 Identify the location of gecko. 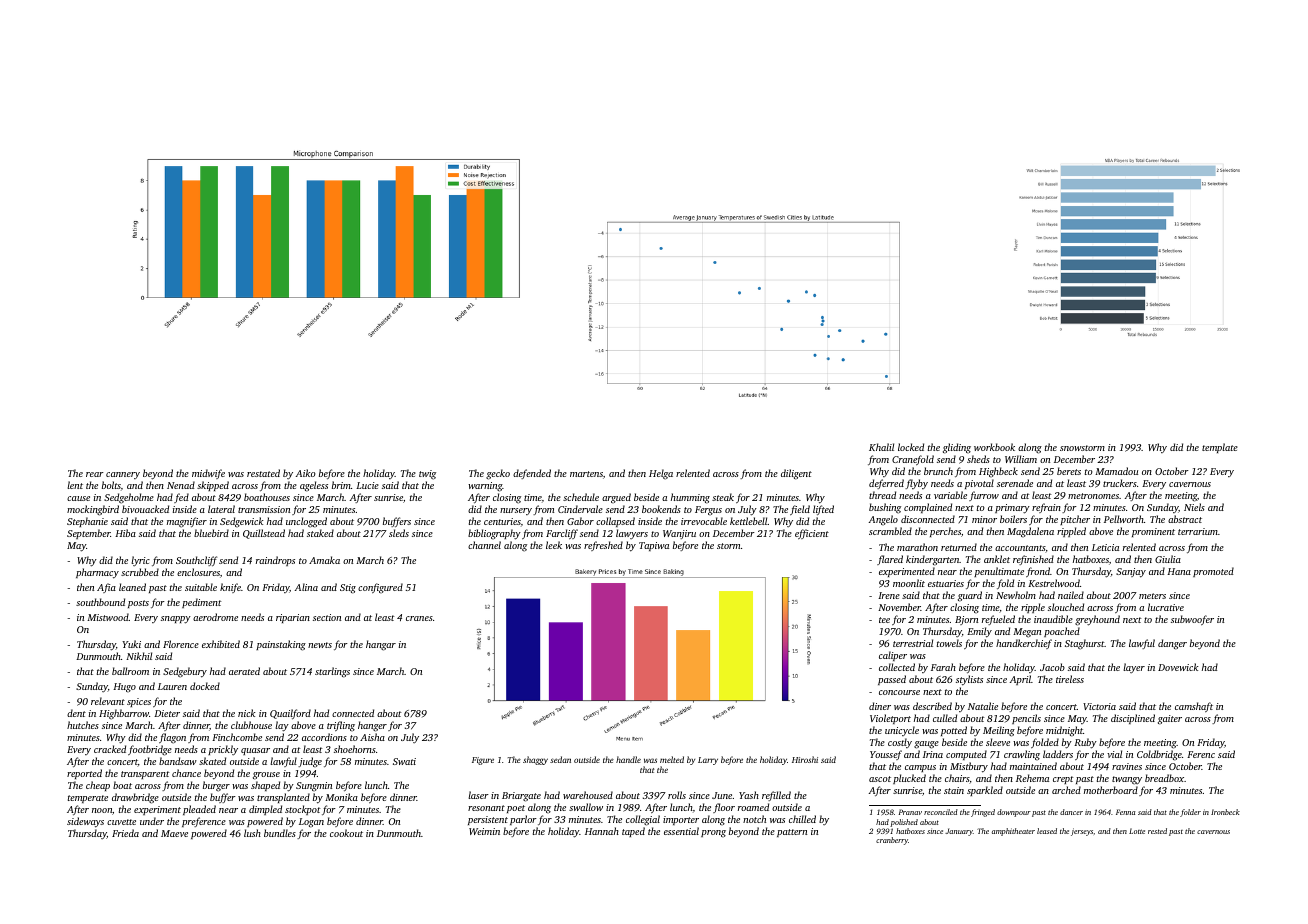
(498, 474).
